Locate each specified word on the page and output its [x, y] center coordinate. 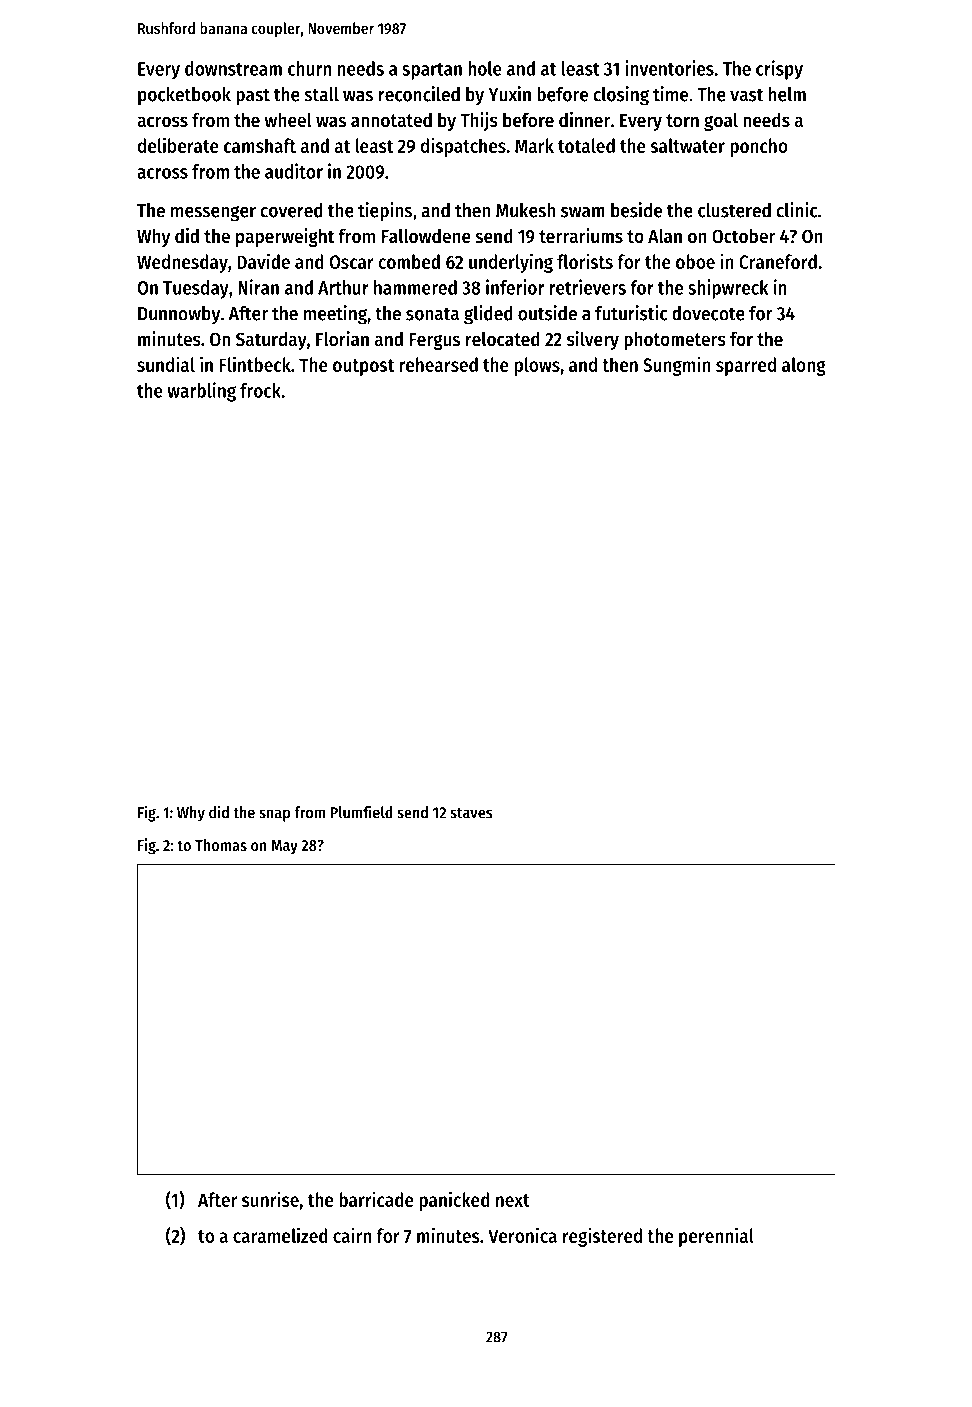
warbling [201, 392]
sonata [432, 314]
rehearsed [438, 364]
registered [602, 1237]
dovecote [708, 313]
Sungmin [677, 366]
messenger [213, 214]
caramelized [280, 1235]
